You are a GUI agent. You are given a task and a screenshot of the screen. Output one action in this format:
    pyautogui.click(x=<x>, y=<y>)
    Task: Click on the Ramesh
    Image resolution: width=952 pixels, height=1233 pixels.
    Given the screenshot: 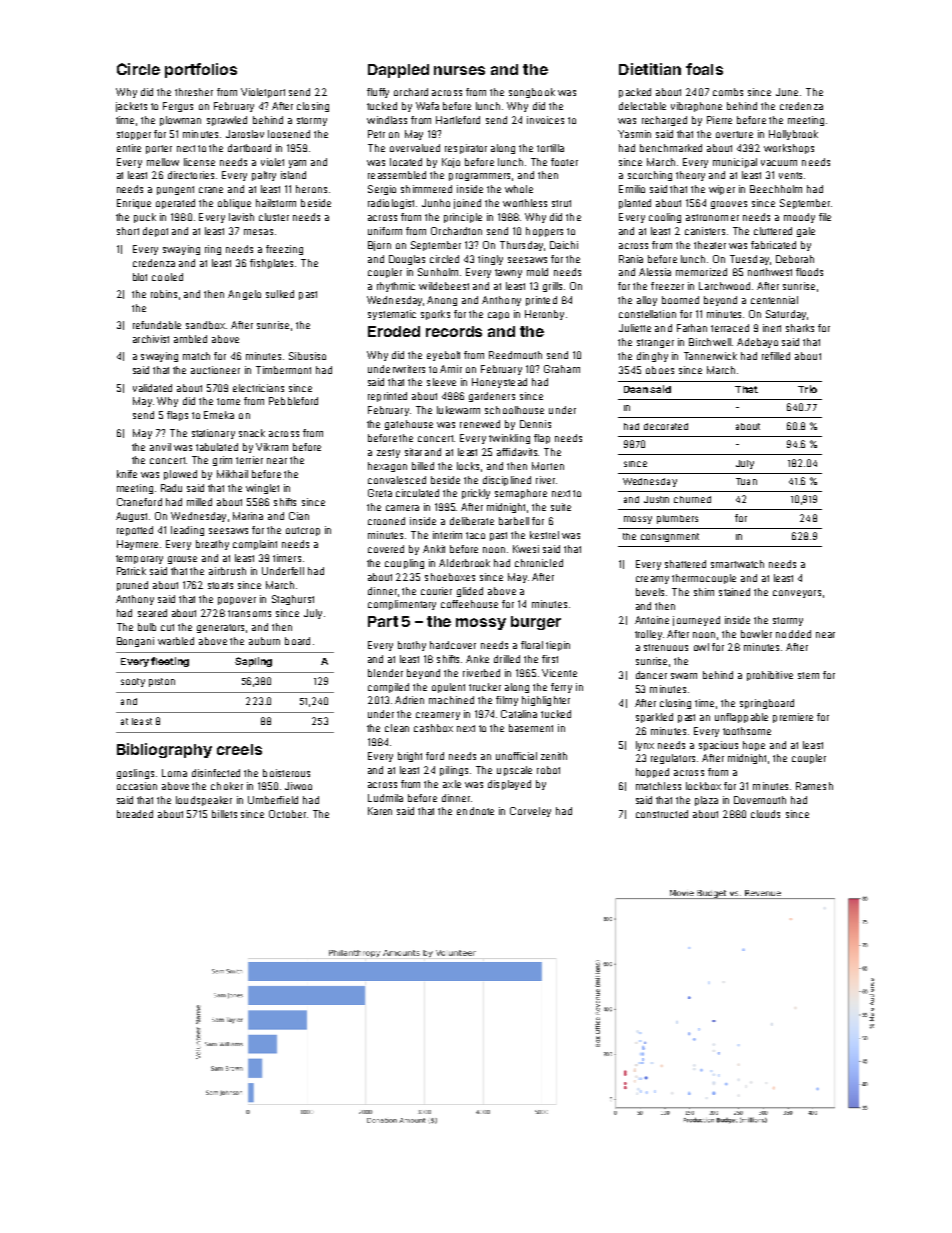 What is the action you would take?
    pyautogui.click(x=814, y=786)
